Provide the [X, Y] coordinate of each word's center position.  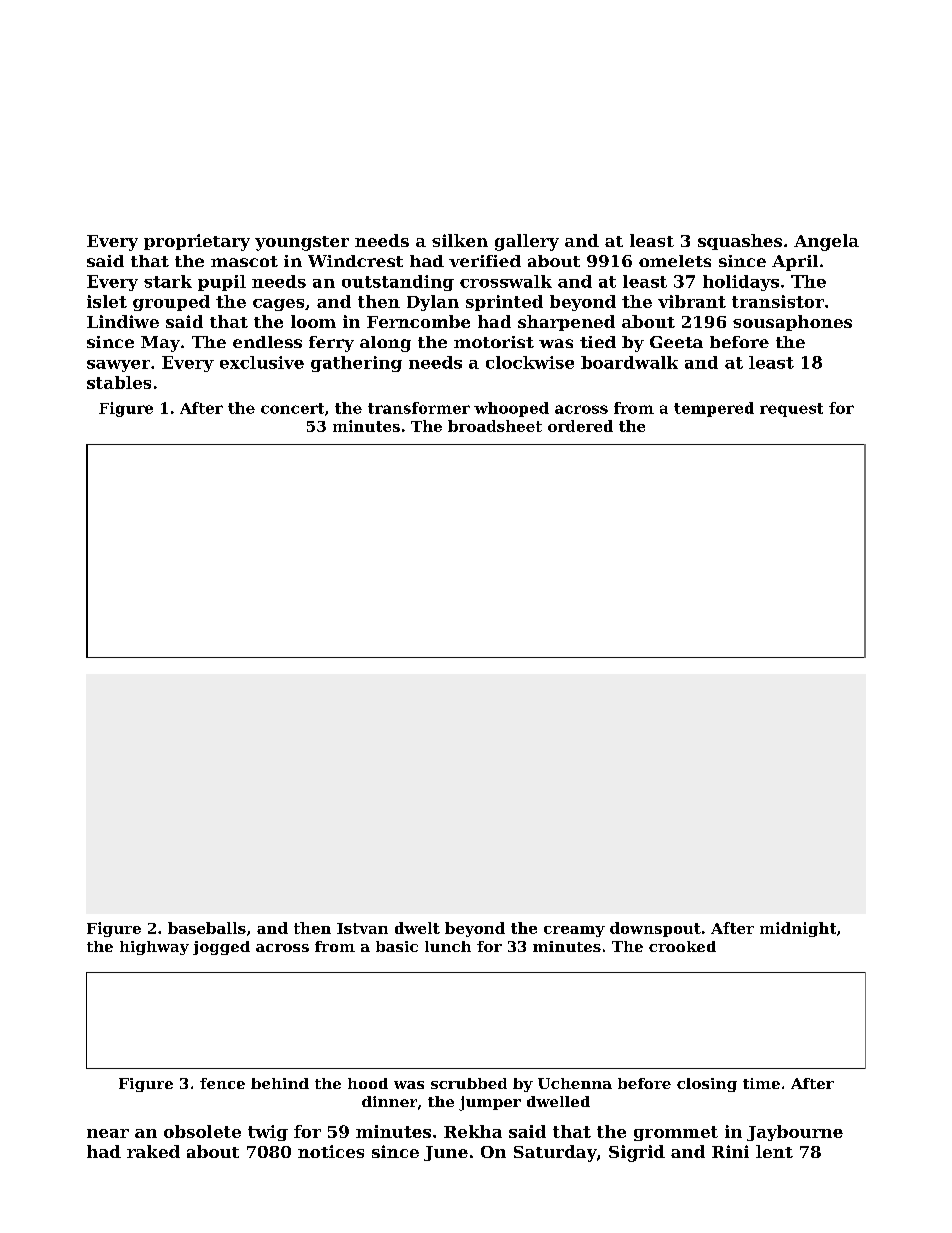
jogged [221, 948]
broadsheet [495, 426]
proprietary [197, 242]
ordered [580, 426]
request [791, 410]
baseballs [207, 928]
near [108, 1133]
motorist [494, 342]
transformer [419, 408]
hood [368, 1083]
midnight [798, 929]
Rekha [473, 1131]
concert [292, 408]
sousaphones [792, 323]
